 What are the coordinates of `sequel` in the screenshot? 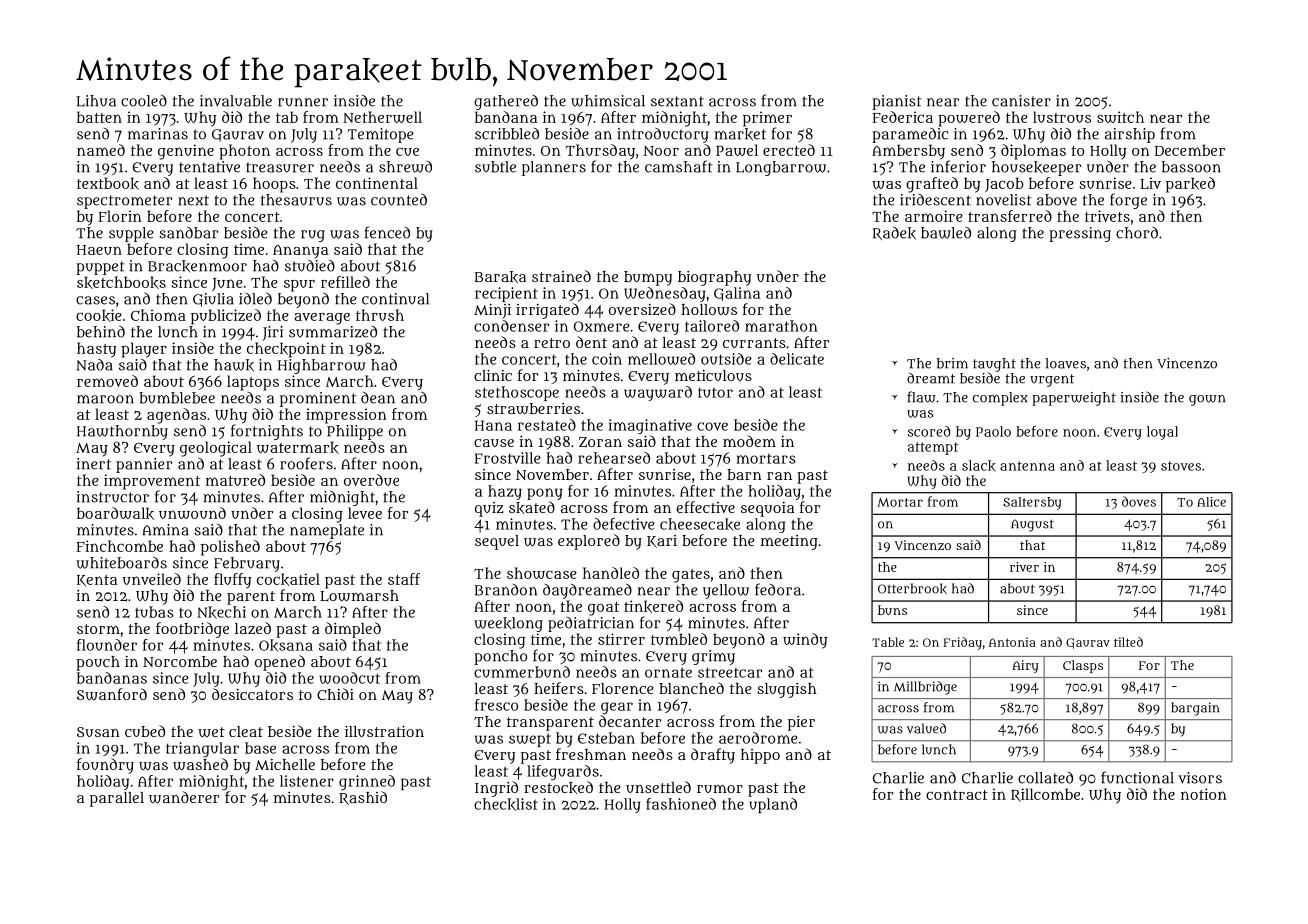 It's located at (497, 542).
